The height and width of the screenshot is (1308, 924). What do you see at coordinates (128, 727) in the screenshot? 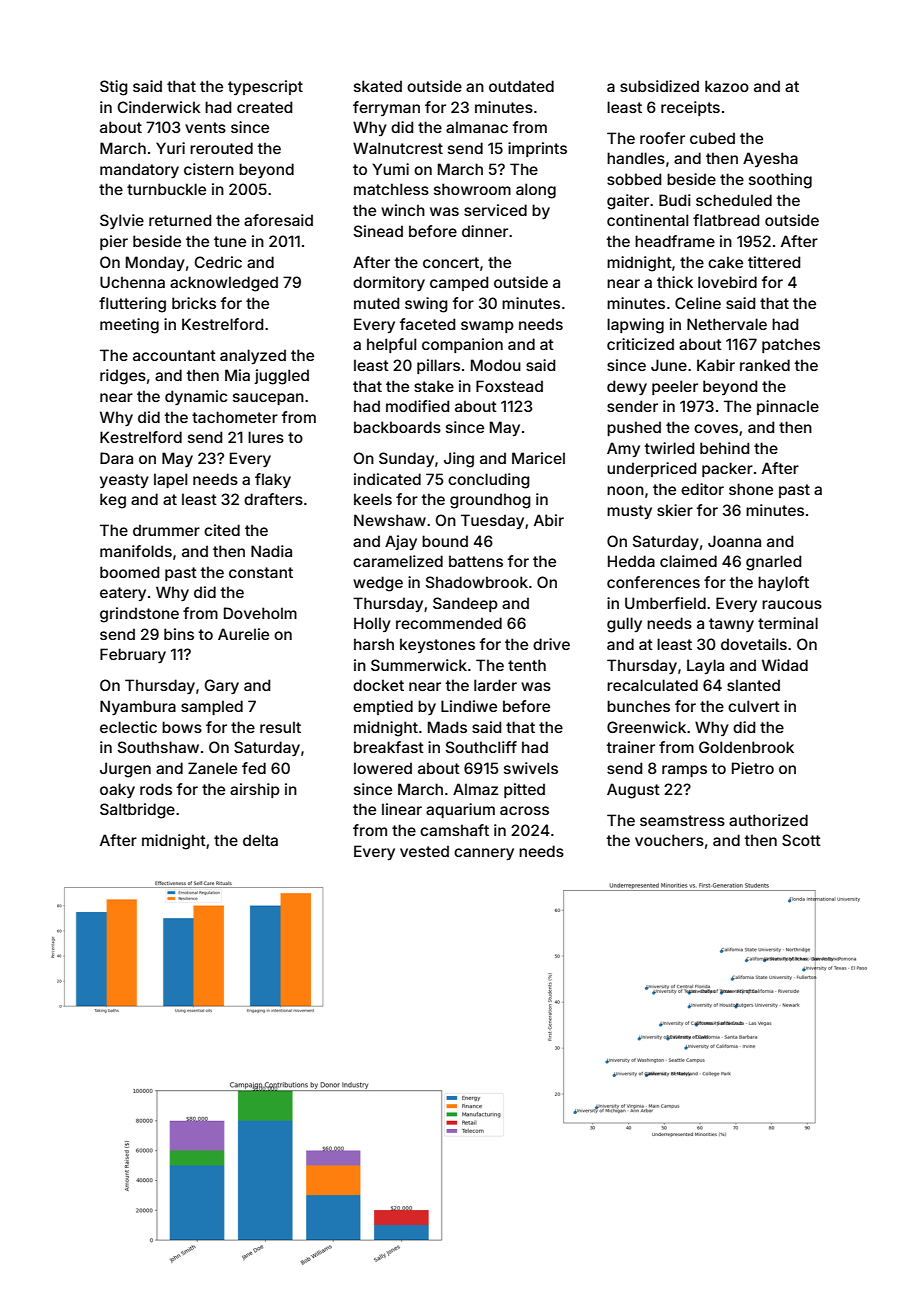
I see `eclectic` at bounding box center [128, 727].
